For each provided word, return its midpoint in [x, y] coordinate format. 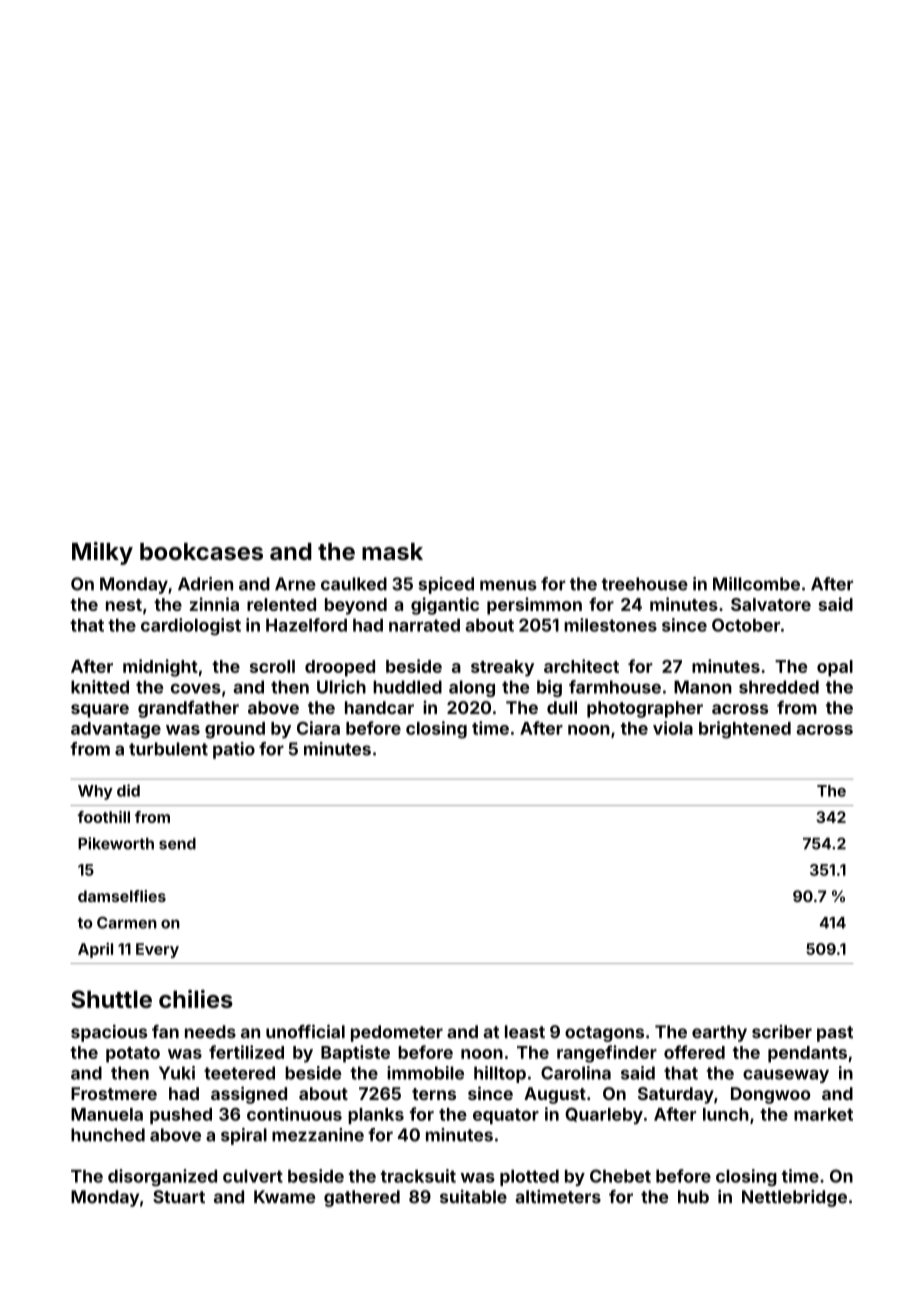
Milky [102, 553]
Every [157, 950]
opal [835, 668]
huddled [407, 687]
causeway [786, 1076]
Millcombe [756, 584]
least [525, 1032]
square [100, 711]
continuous [294, 1114]
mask [392, 551]
